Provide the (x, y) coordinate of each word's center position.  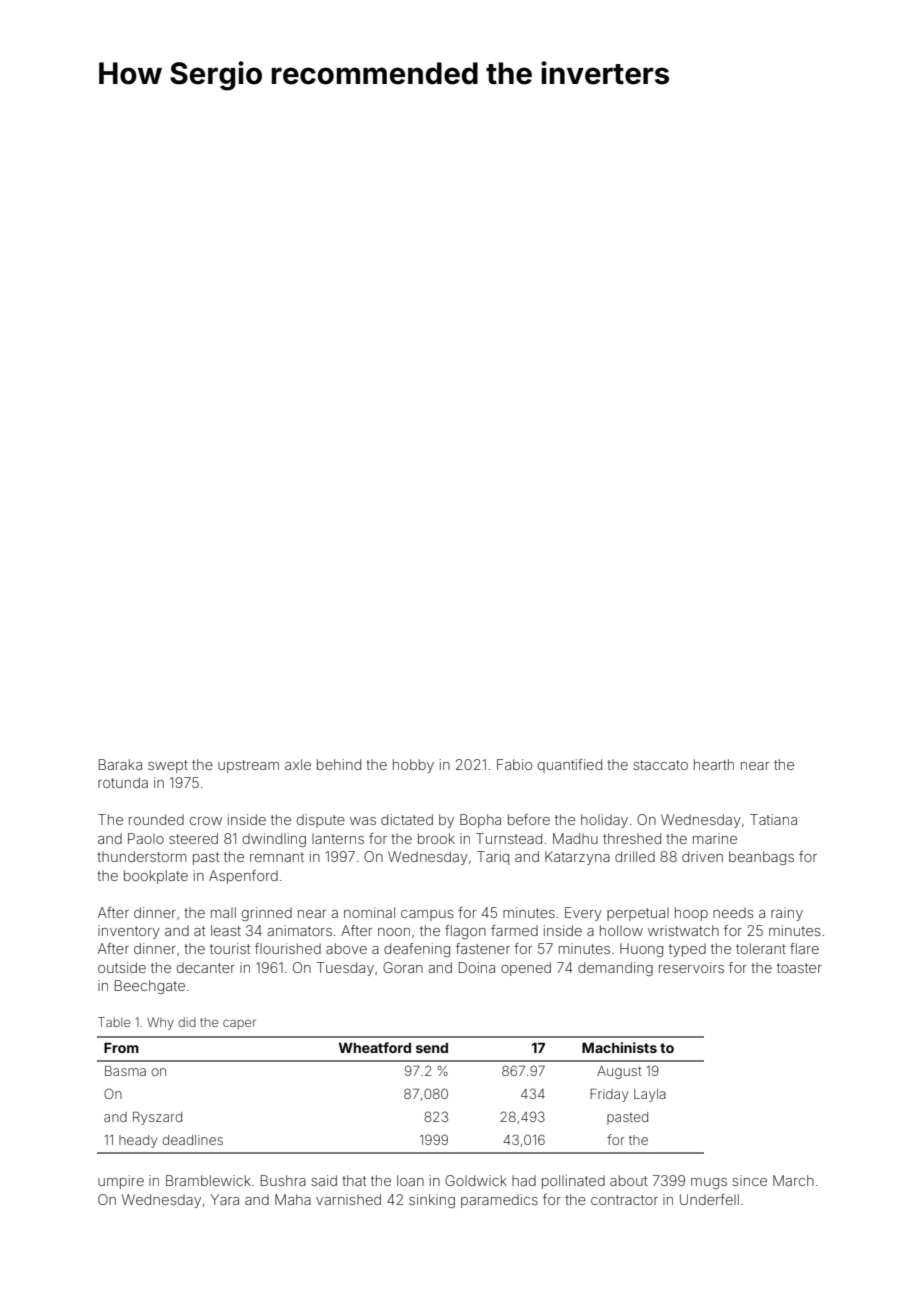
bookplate (156, 877)
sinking (432, 1201)
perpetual (638, 914)
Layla (650, 1095)
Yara (224, 1199)
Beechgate (150, 987)
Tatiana (773, 819)
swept (168, 766)
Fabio (514, 764)
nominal (369, 912)
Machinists (619, 1047)
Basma (125, 1071)
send (432, 1048)
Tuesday (345, 969)
